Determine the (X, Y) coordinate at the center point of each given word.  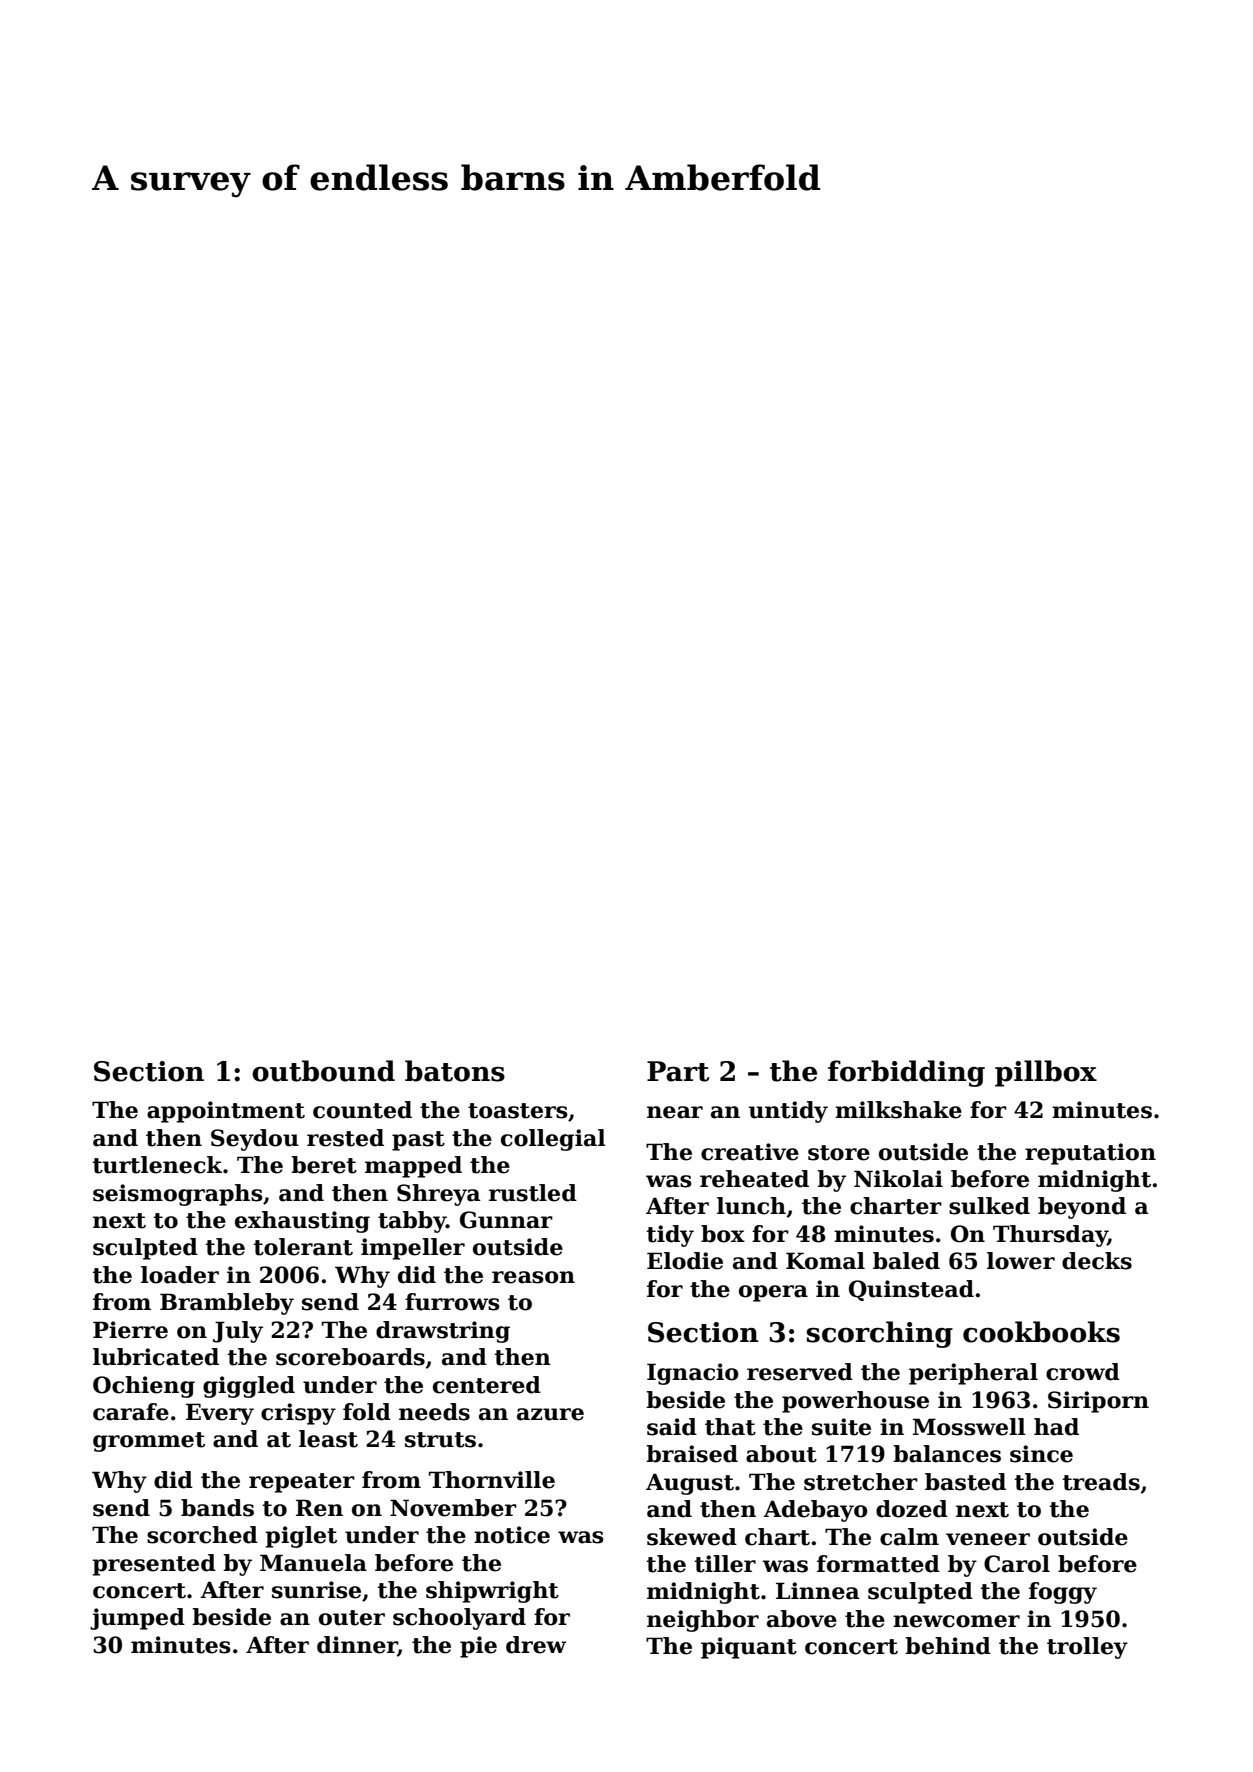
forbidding (906, 1073)
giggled (249, 1387)
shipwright (492, 1592)
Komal (825, 1261)
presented (154, 1565)
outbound (323, 1071)
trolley (1087, 1648)
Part (678, 1071)
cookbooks (1041, 1332)
